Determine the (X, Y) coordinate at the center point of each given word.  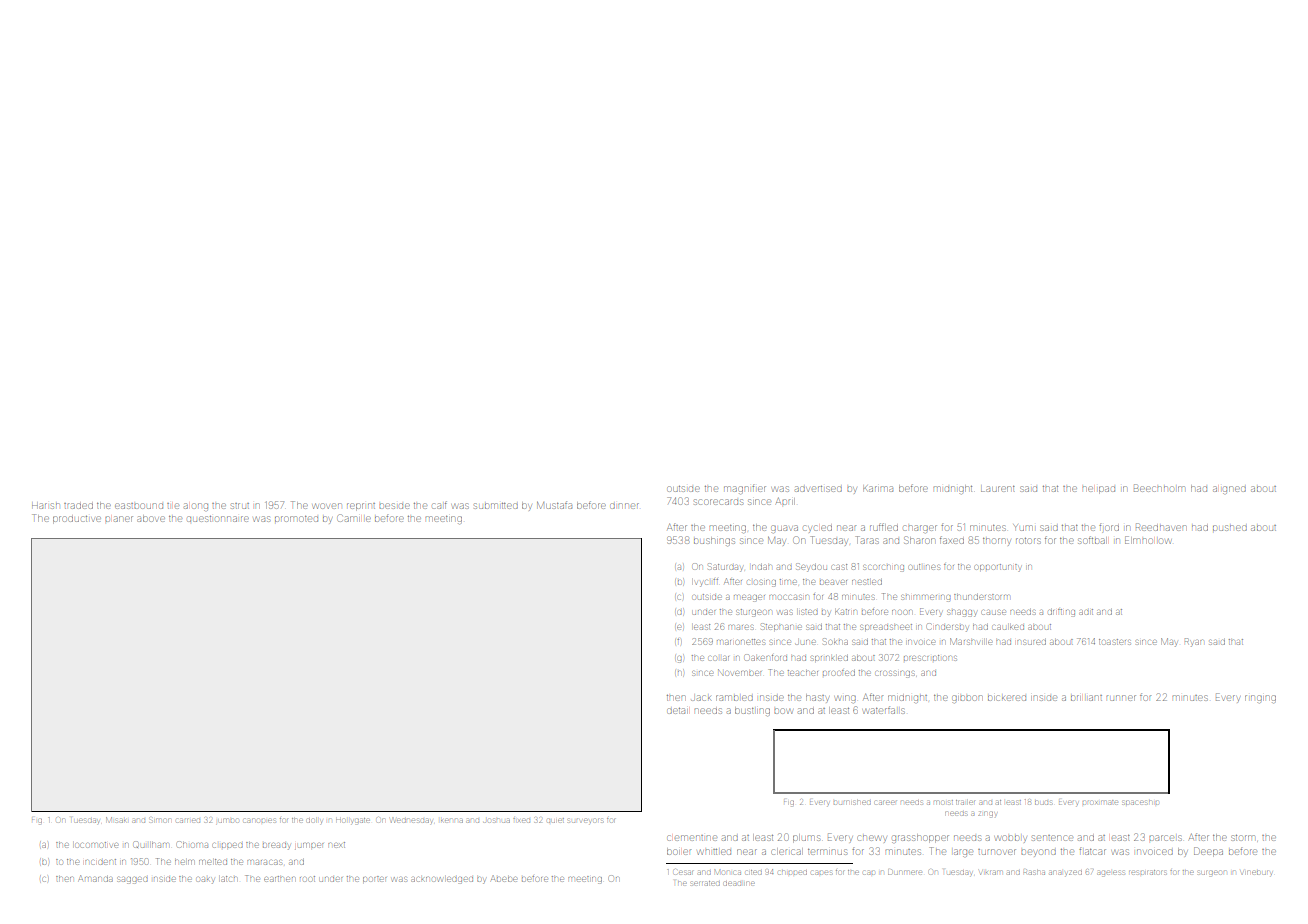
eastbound (139, 506)
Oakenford (766, 657)
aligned (1229, 490)
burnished (852, 802)
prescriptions (930, 658)
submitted (496, 506)
